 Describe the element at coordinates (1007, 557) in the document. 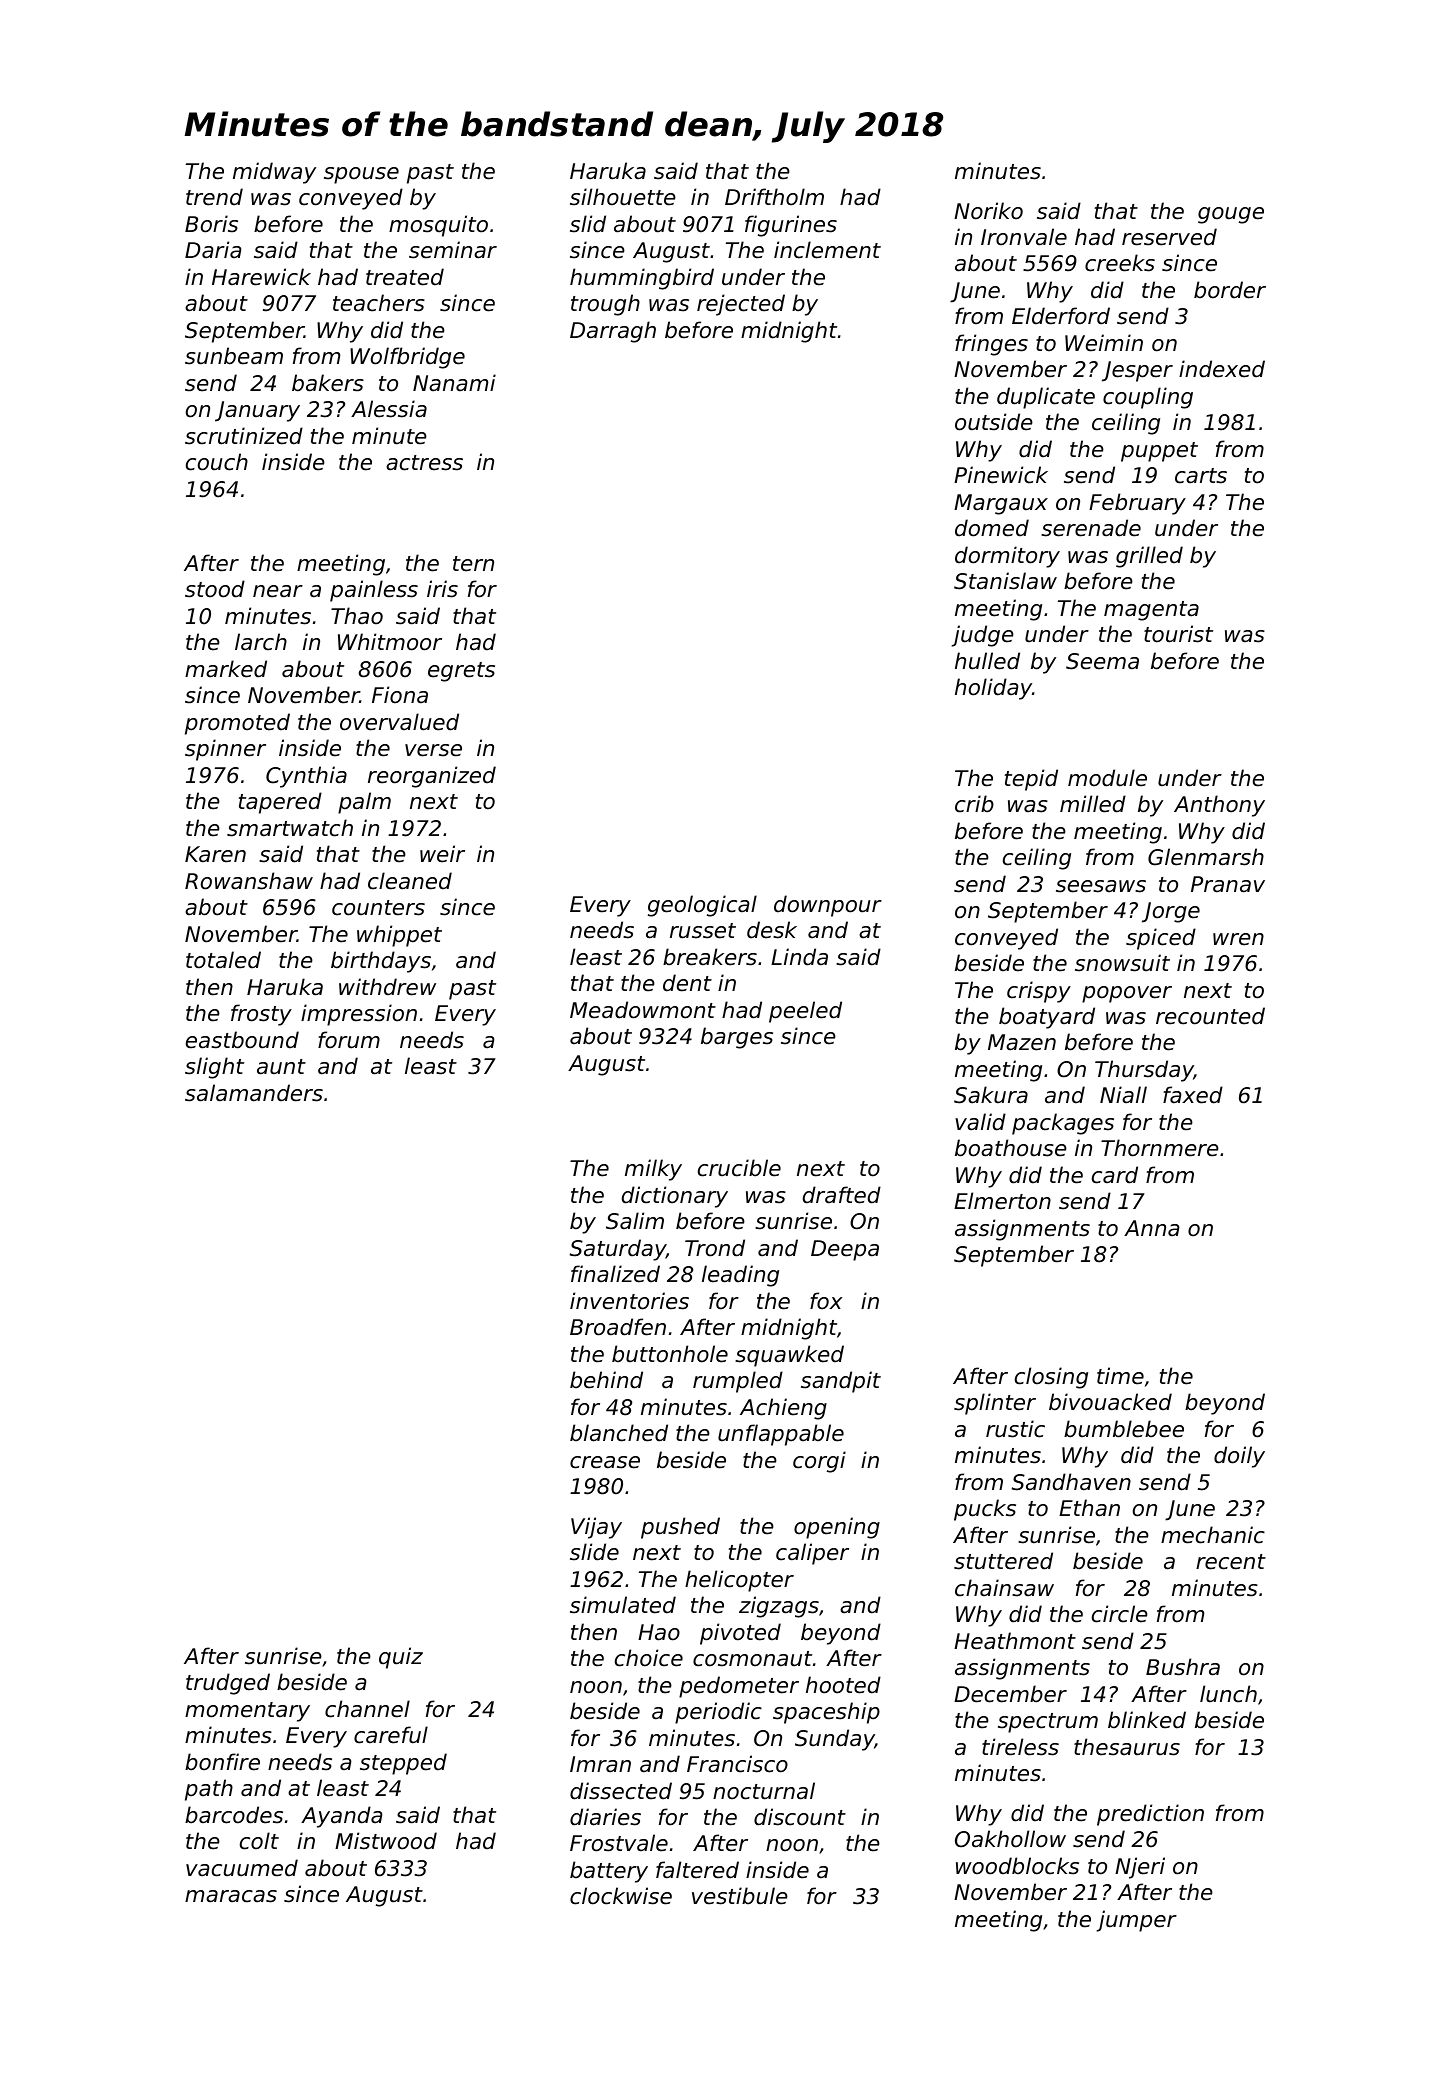

I see `dormitory` at that location.
